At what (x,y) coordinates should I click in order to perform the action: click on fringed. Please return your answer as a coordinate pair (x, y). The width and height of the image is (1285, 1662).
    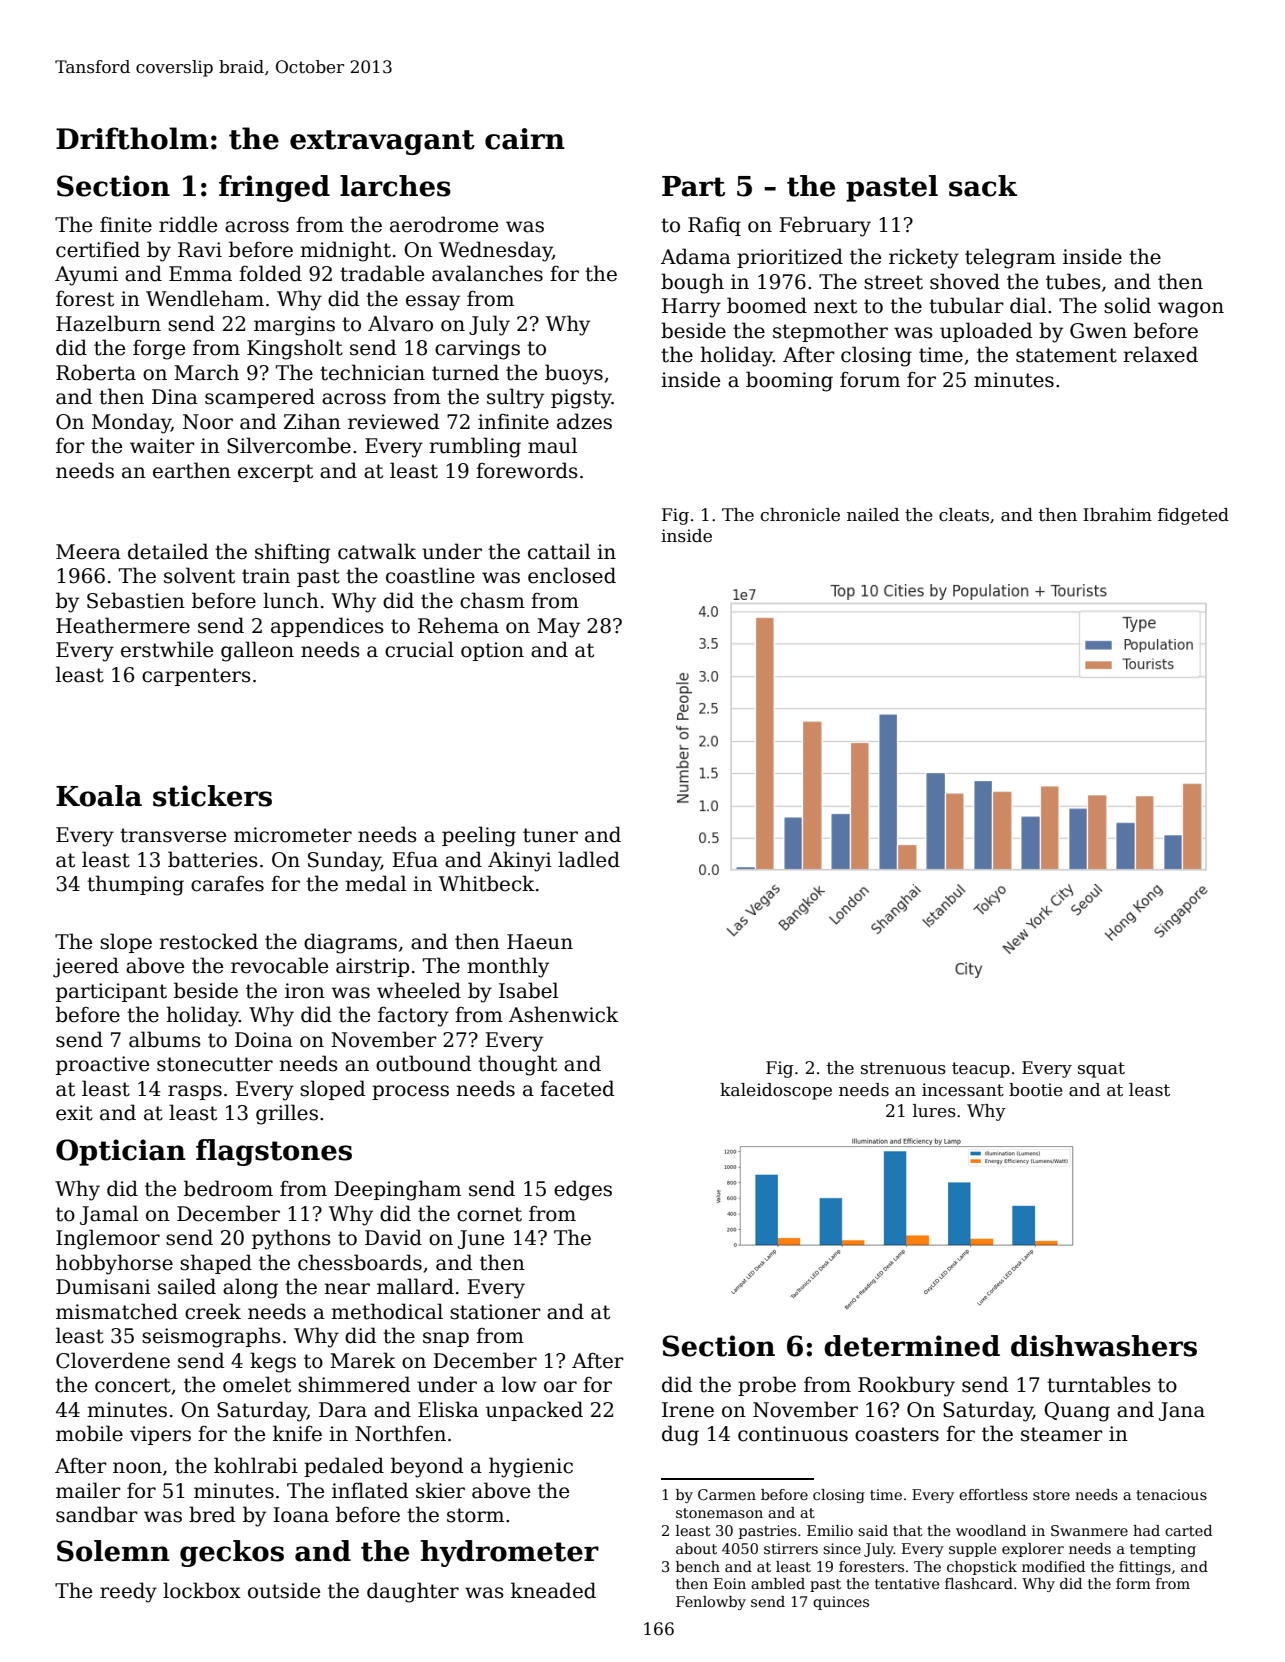
    Looking at the image, I should click on (274, 188).
